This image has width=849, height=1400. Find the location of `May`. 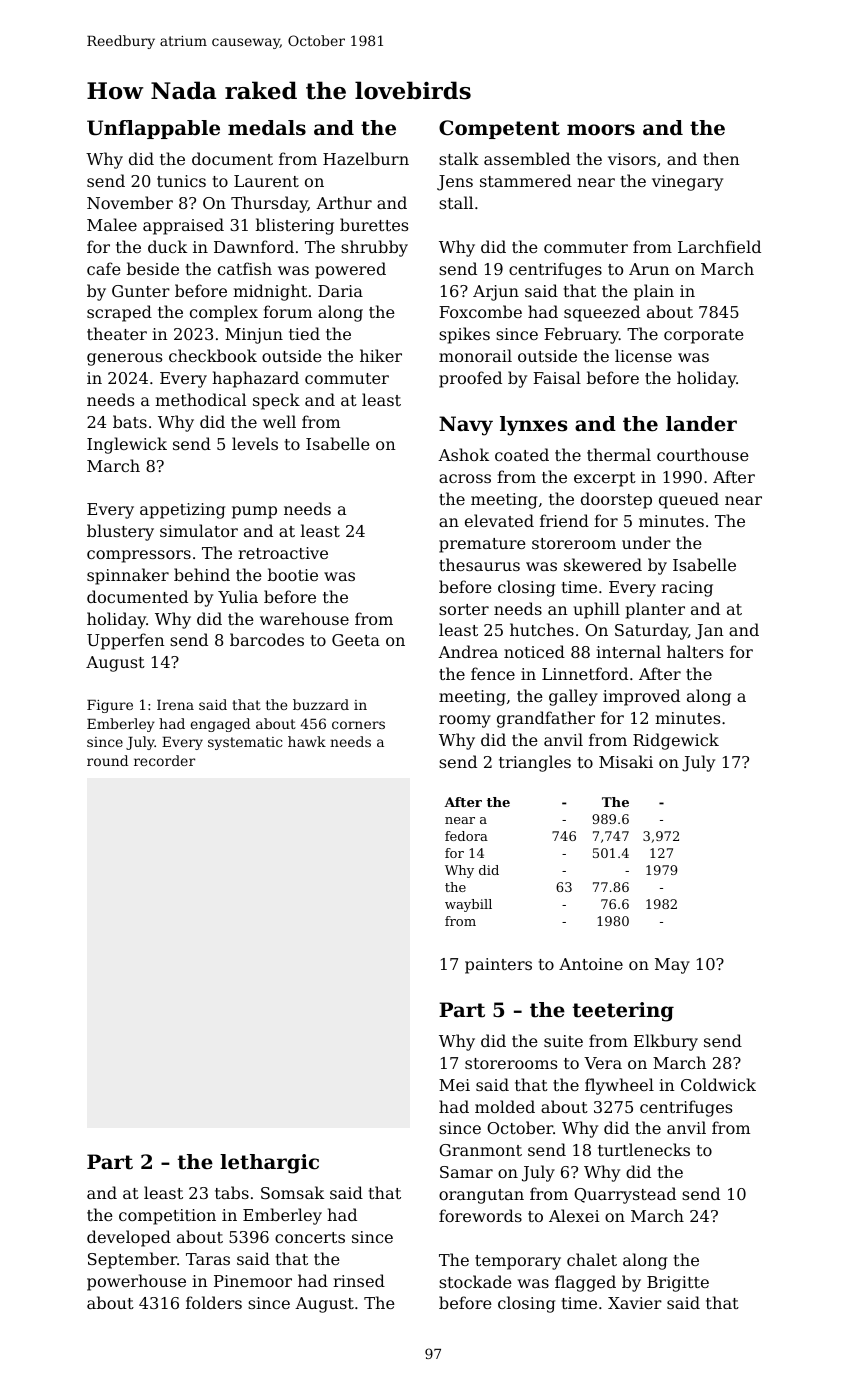

May is located at coordinates (672, 966).
